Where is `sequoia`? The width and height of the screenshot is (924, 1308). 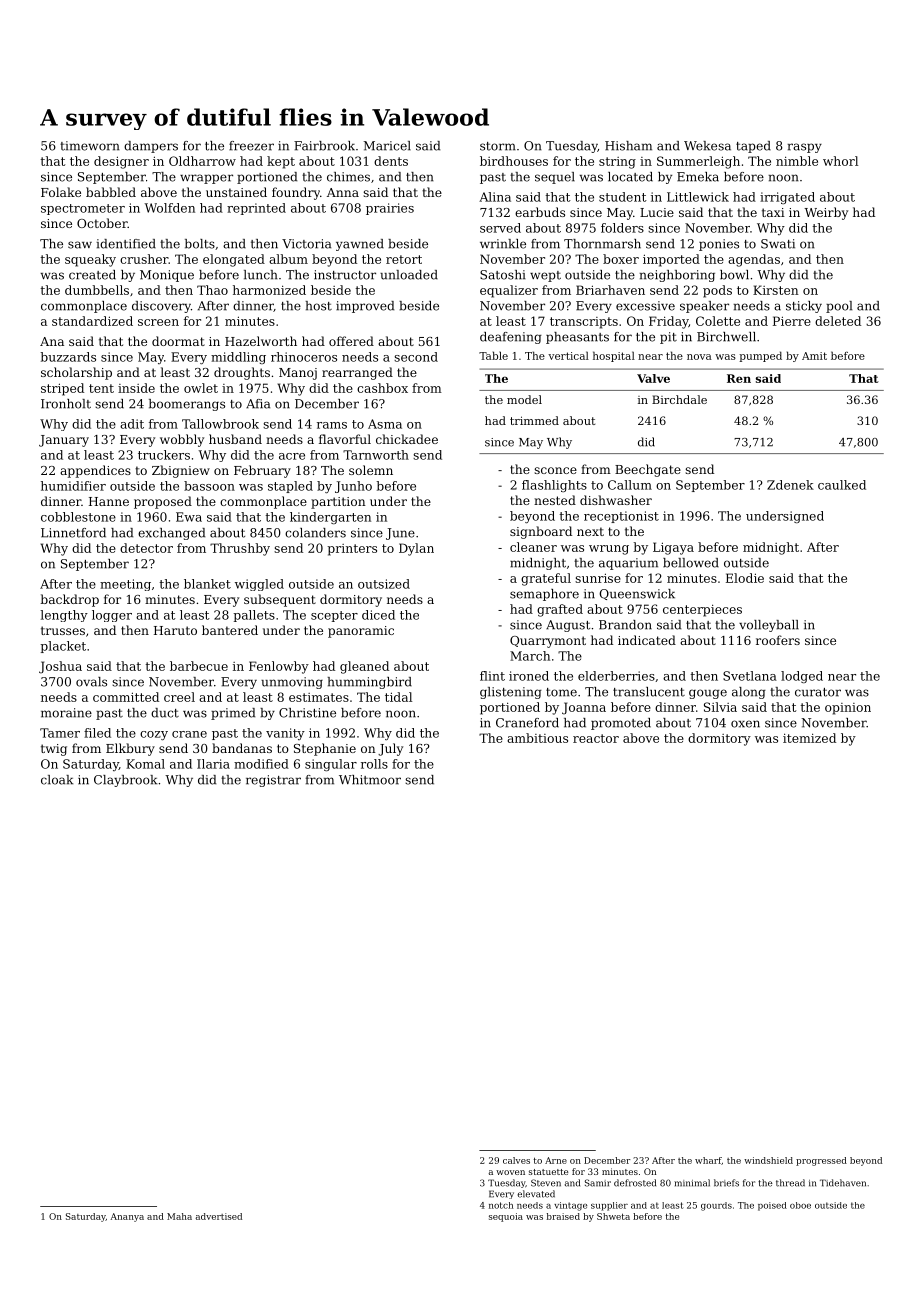
sequoia is located at coordinates (506, 1217).
